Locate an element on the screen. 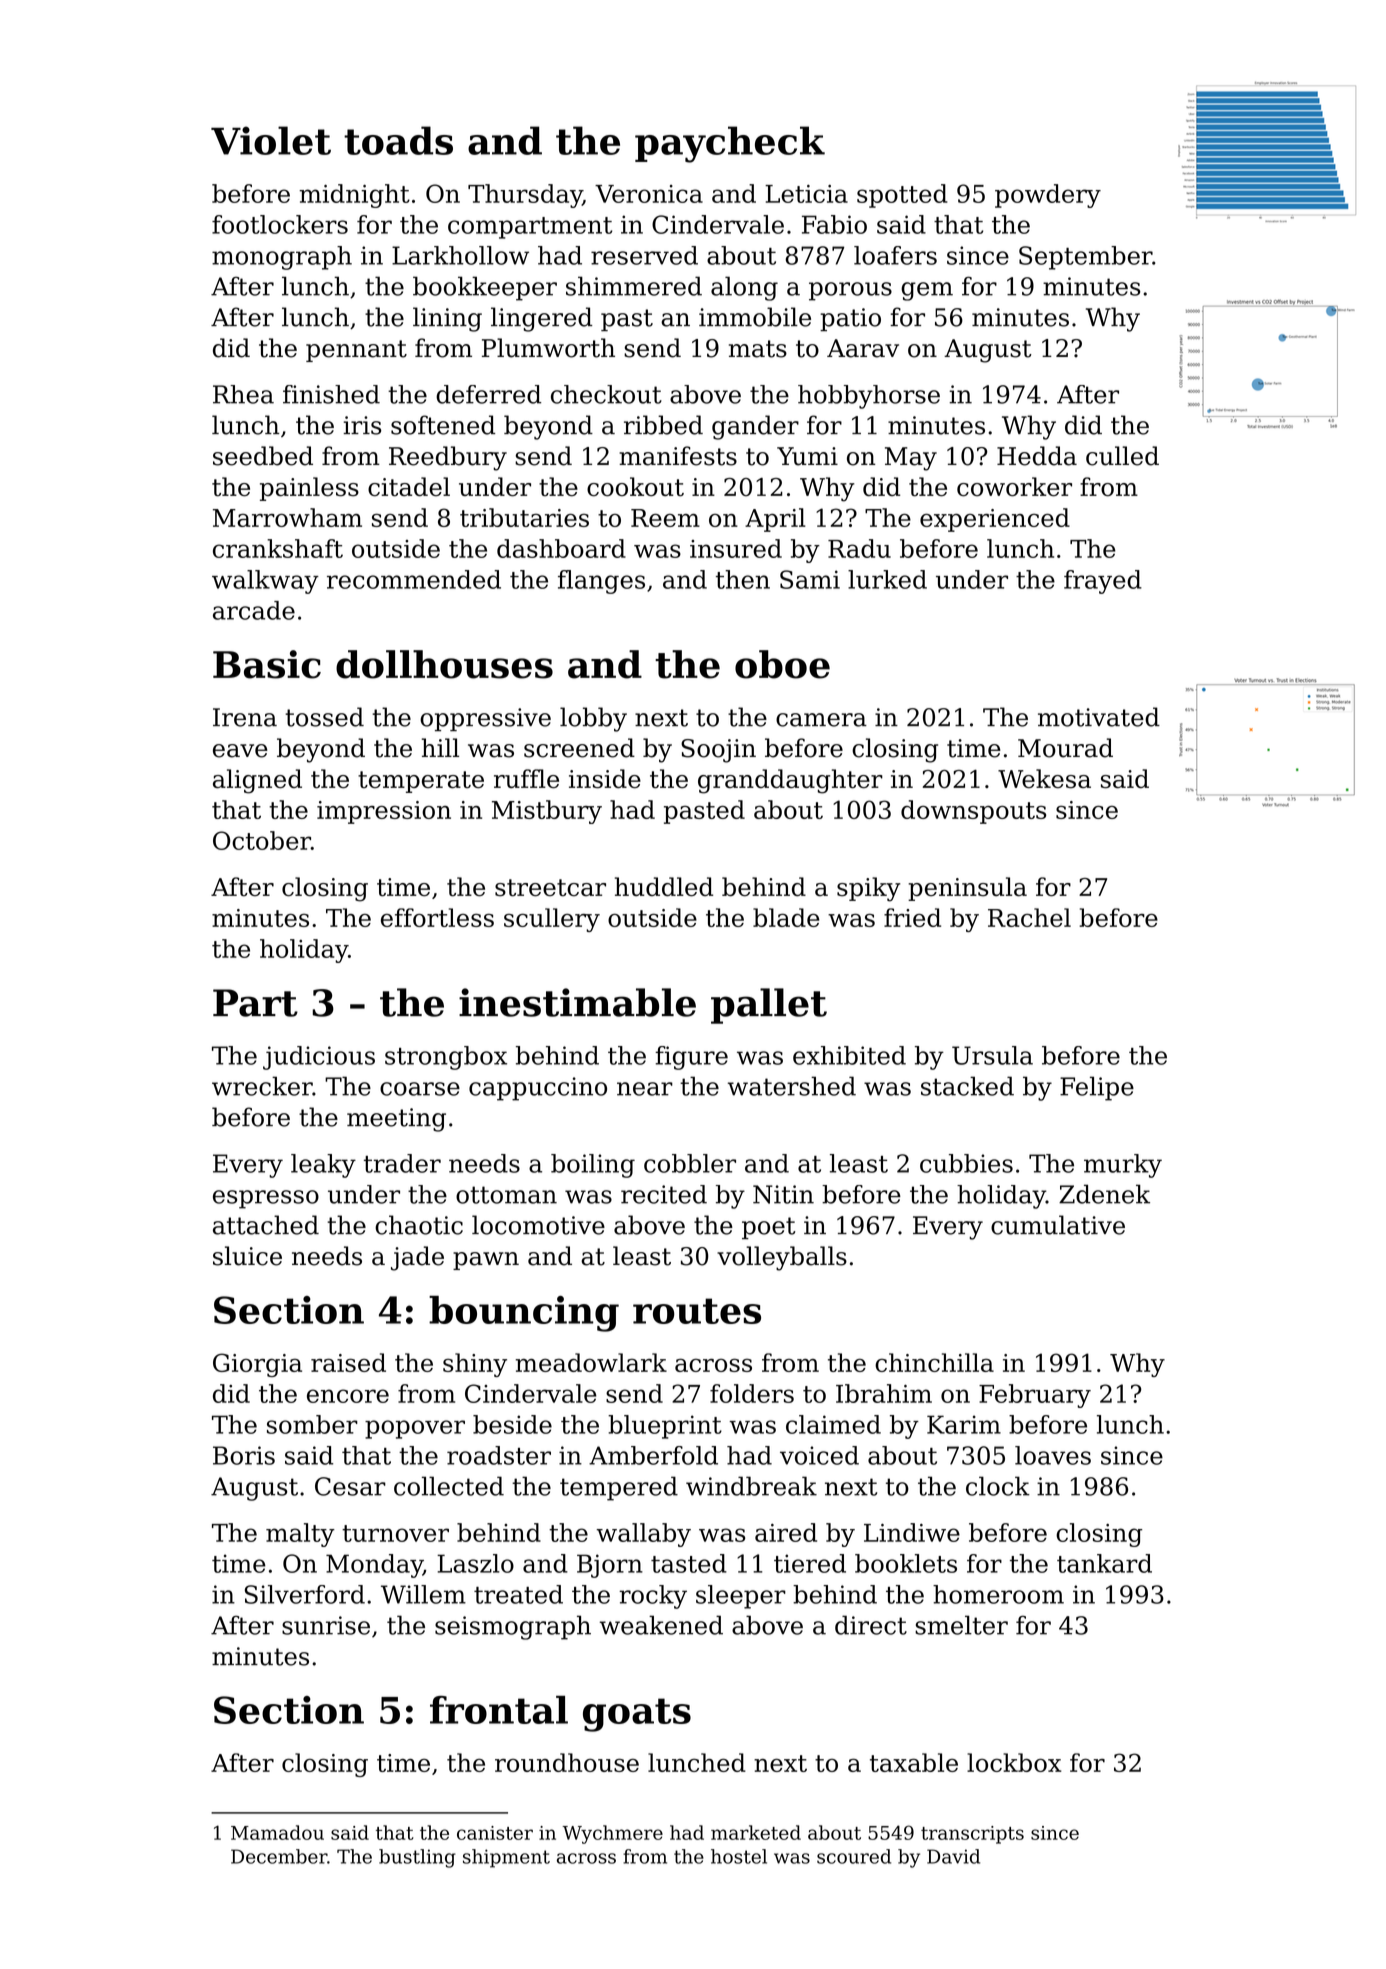 Image resolution: width=1386 pixels, height=1969 pixels. Larkhollow is located at coordinates (460, 255).
